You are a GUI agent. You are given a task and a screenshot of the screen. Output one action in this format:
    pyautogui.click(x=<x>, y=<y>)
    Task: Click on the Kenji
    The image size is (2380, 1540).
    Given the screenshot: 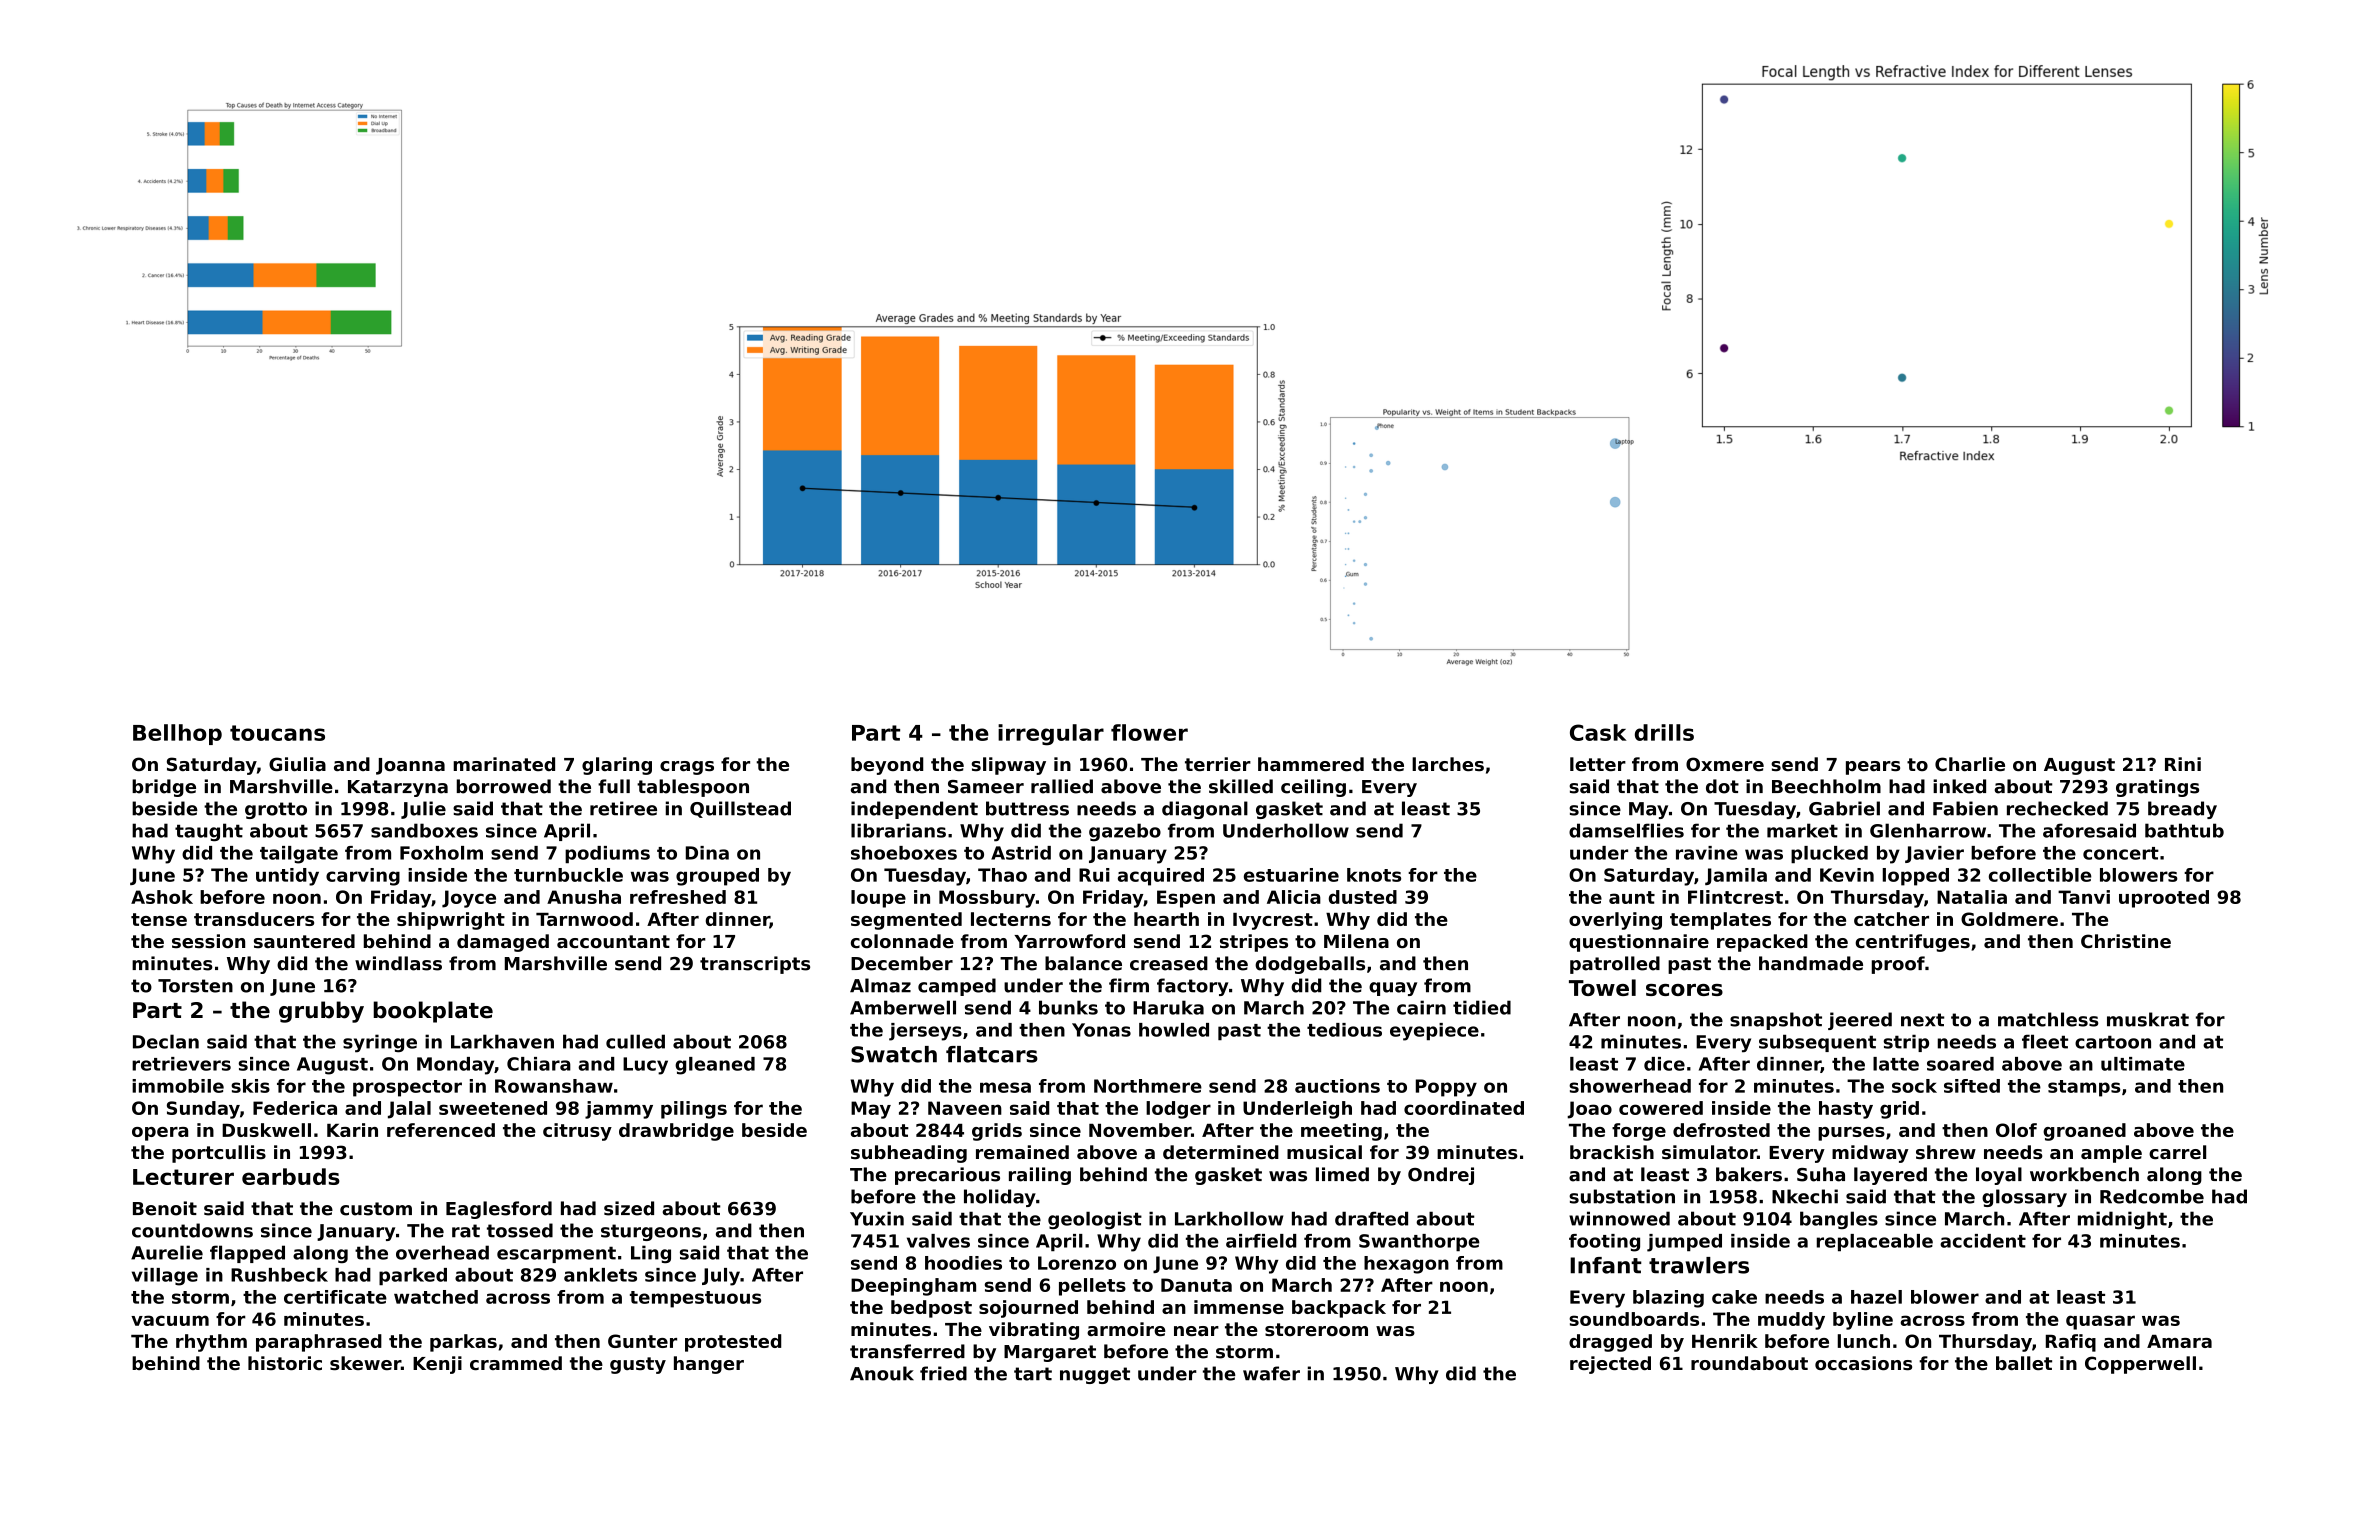 What is the action you would take?
    pyautogui.click(x=437, y=1365)
